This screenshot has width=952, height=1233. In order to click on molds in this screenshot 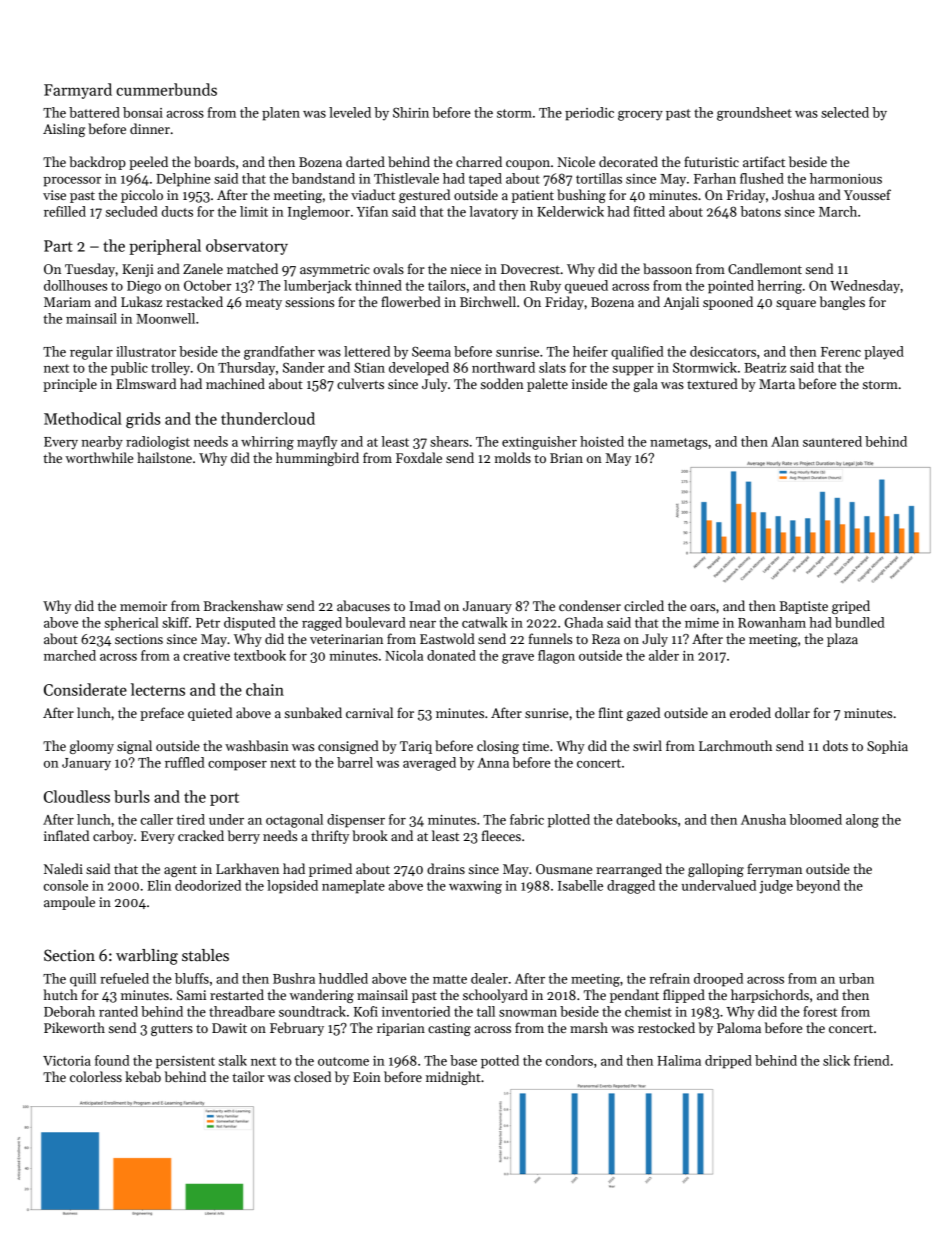, I will do `click(512, 457)`.
